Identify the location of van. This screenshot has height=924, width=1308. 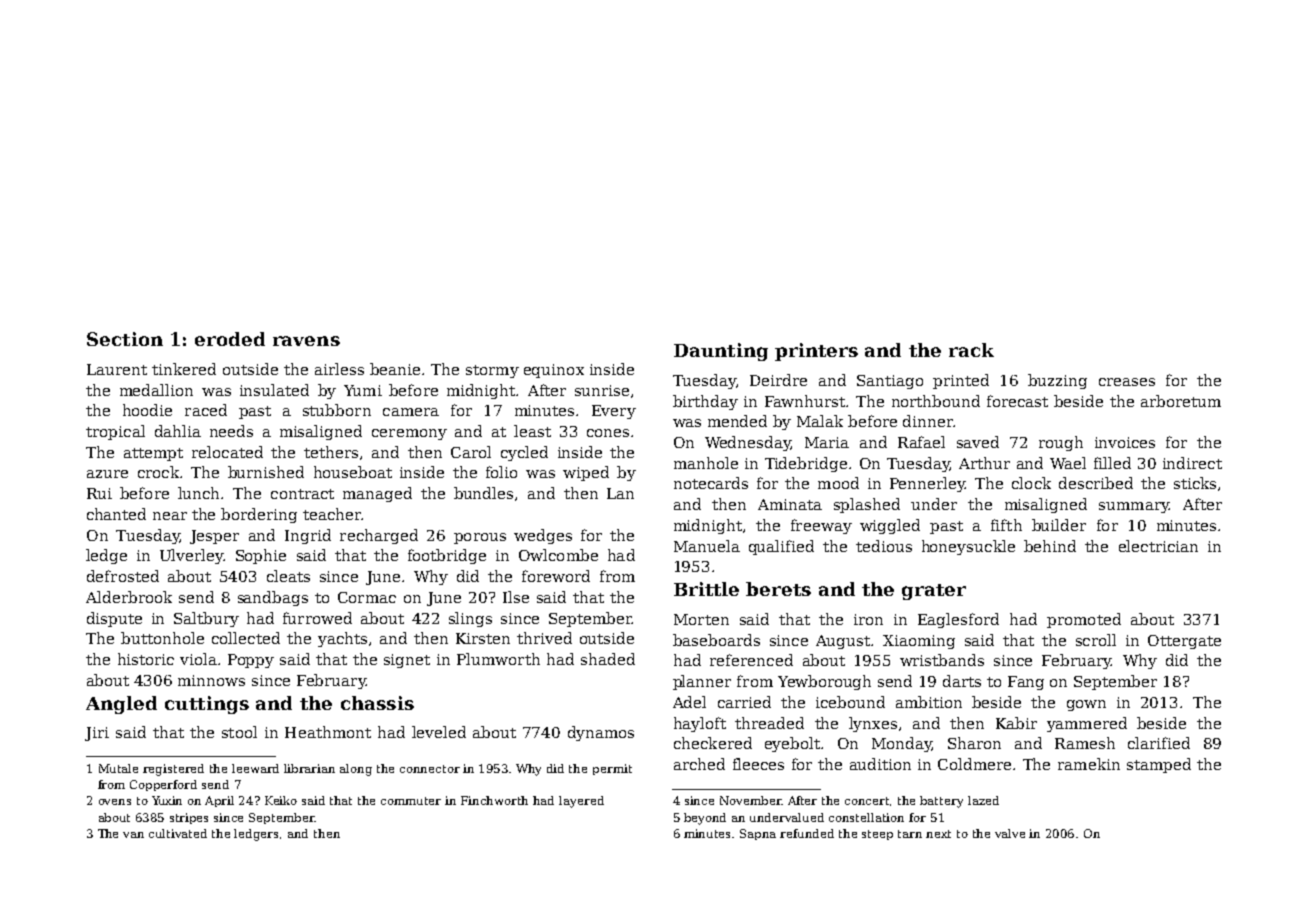
(133, 835).
